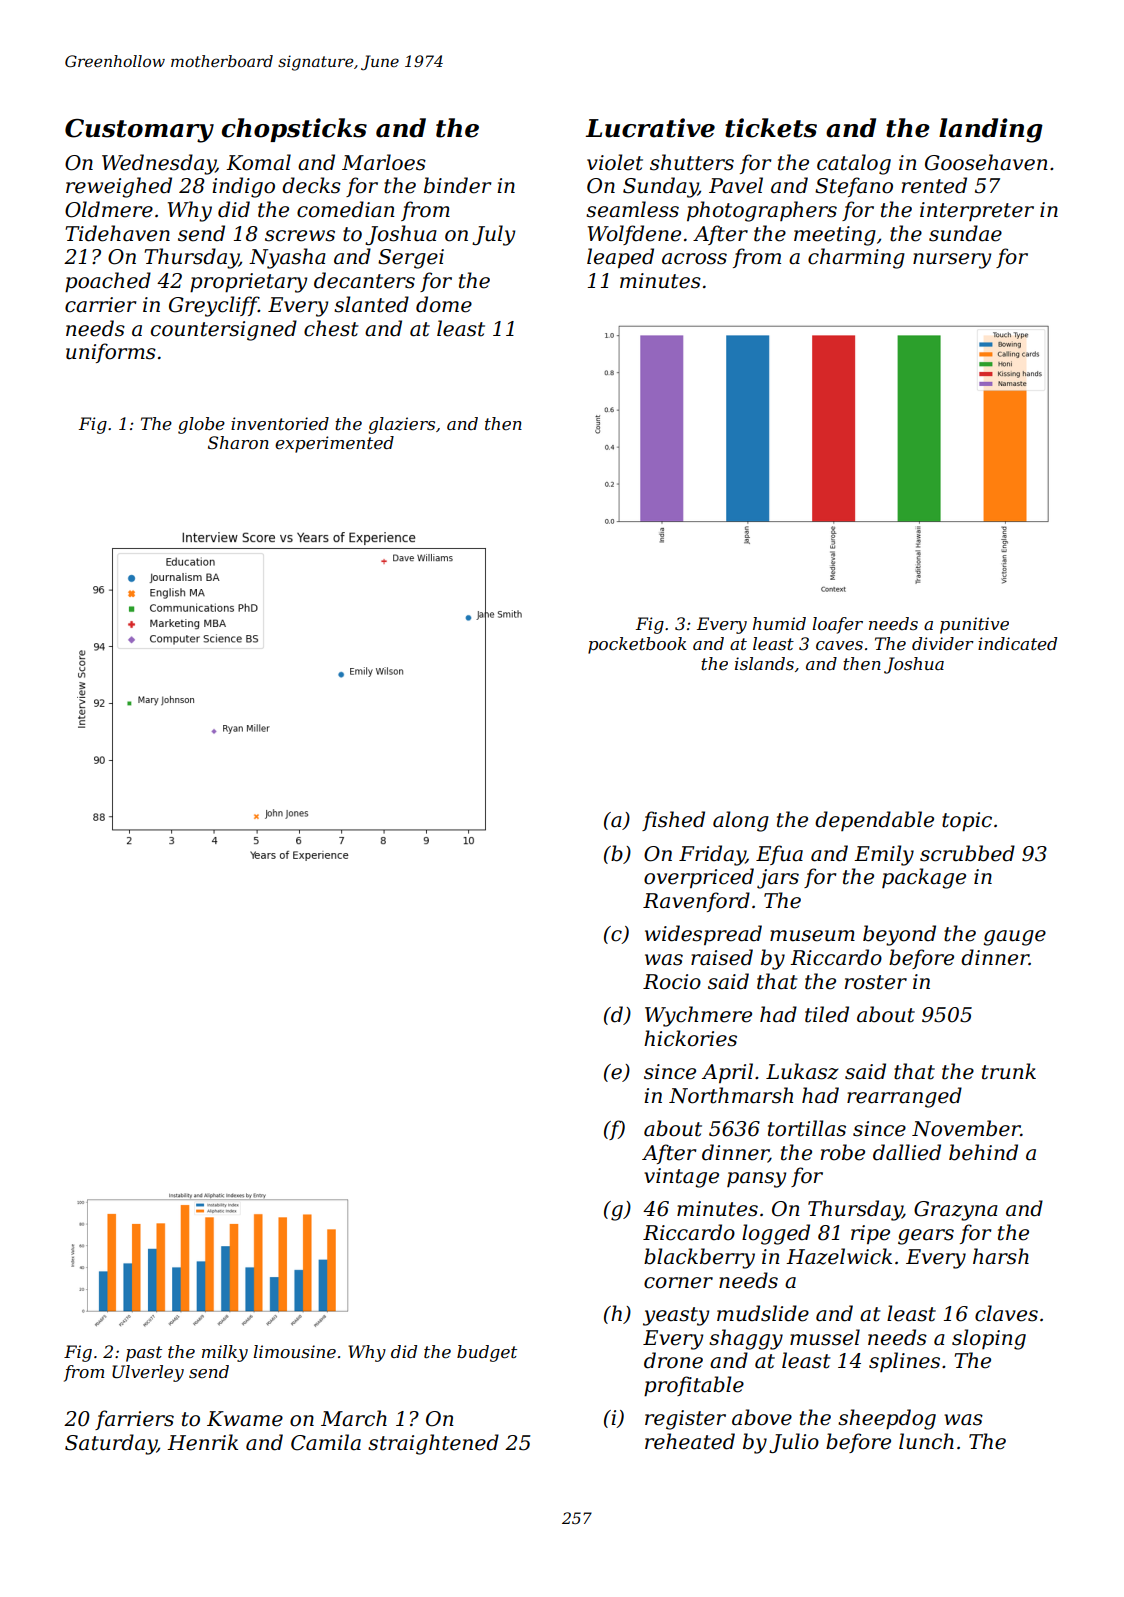  I want to click on Sharon, so click(238, 442).
